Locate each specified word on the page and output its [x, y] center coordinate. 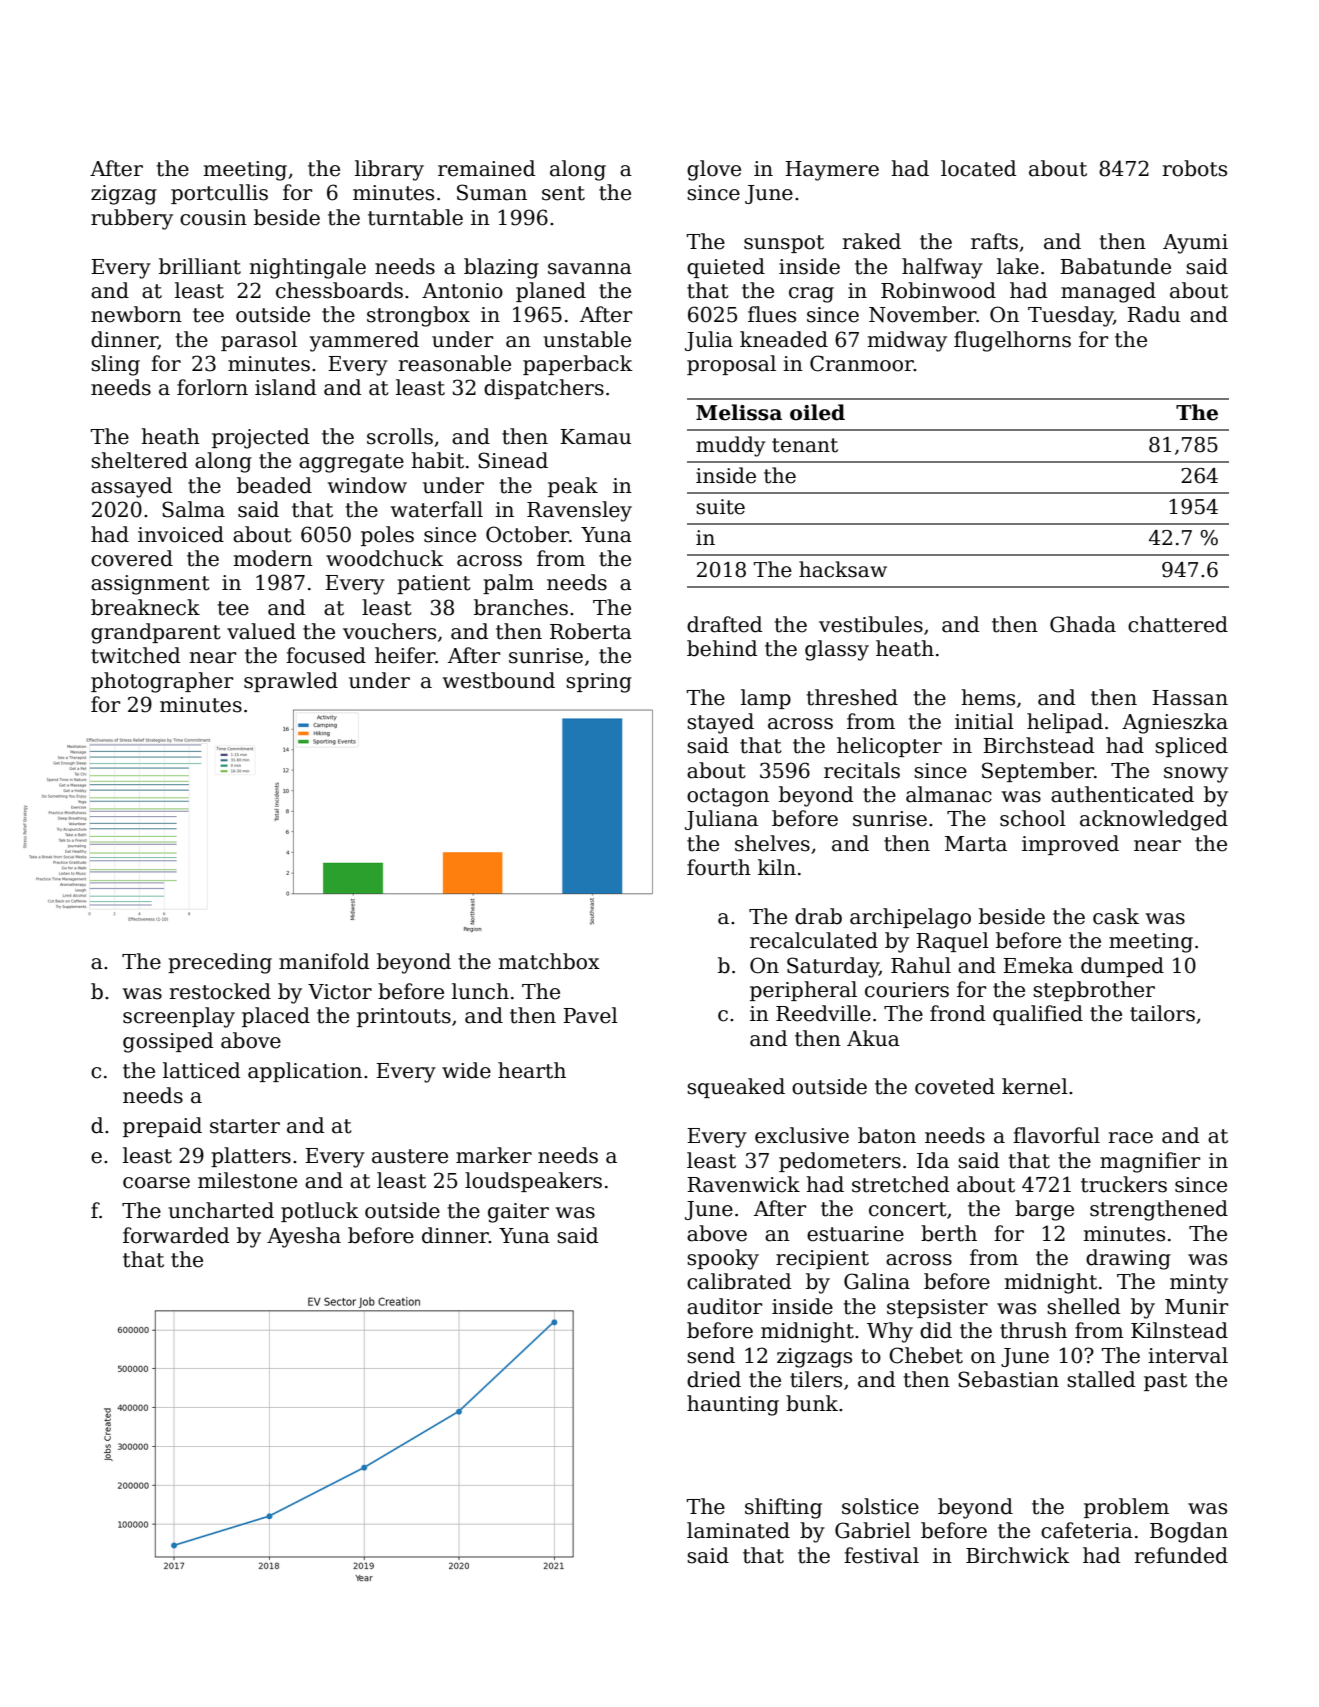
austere [410, 1156]
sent [563, 193]
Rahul [921, 965]
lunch [480, 991]
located [979, 168]
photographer [162, 682]
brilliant [200, 266]
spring [599, 683]
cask [1116, 916]
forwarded [176, 1235]
